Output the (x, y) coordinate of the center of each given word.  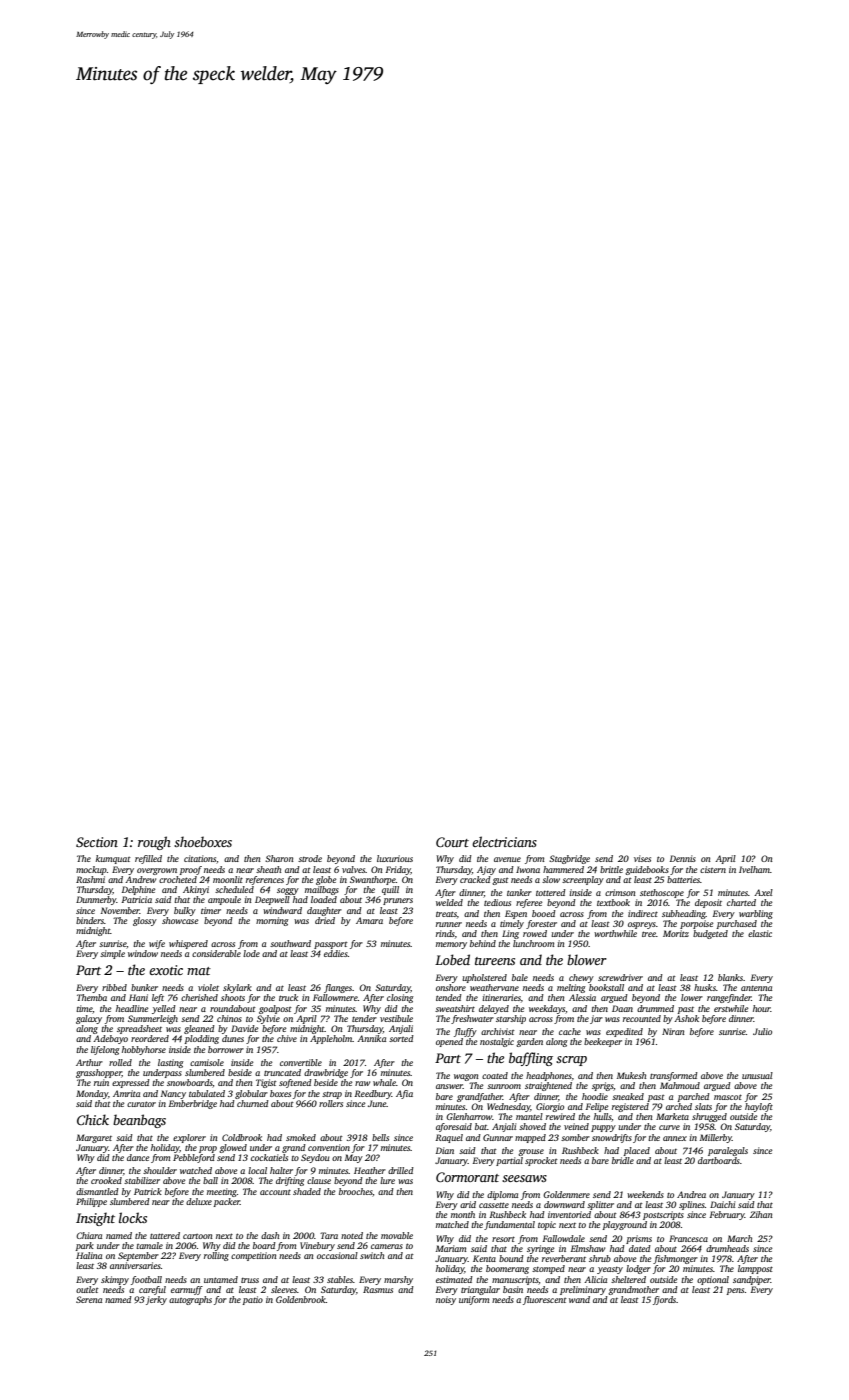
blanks (730, 977)
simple (112, 954)
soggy (288, 891)
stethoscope (662, 893)
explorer (189, 1138)
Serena (89, 1299)
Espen (516, 914)
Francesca (688, 1238)
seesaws (524, 1178)
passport (331, 945)
